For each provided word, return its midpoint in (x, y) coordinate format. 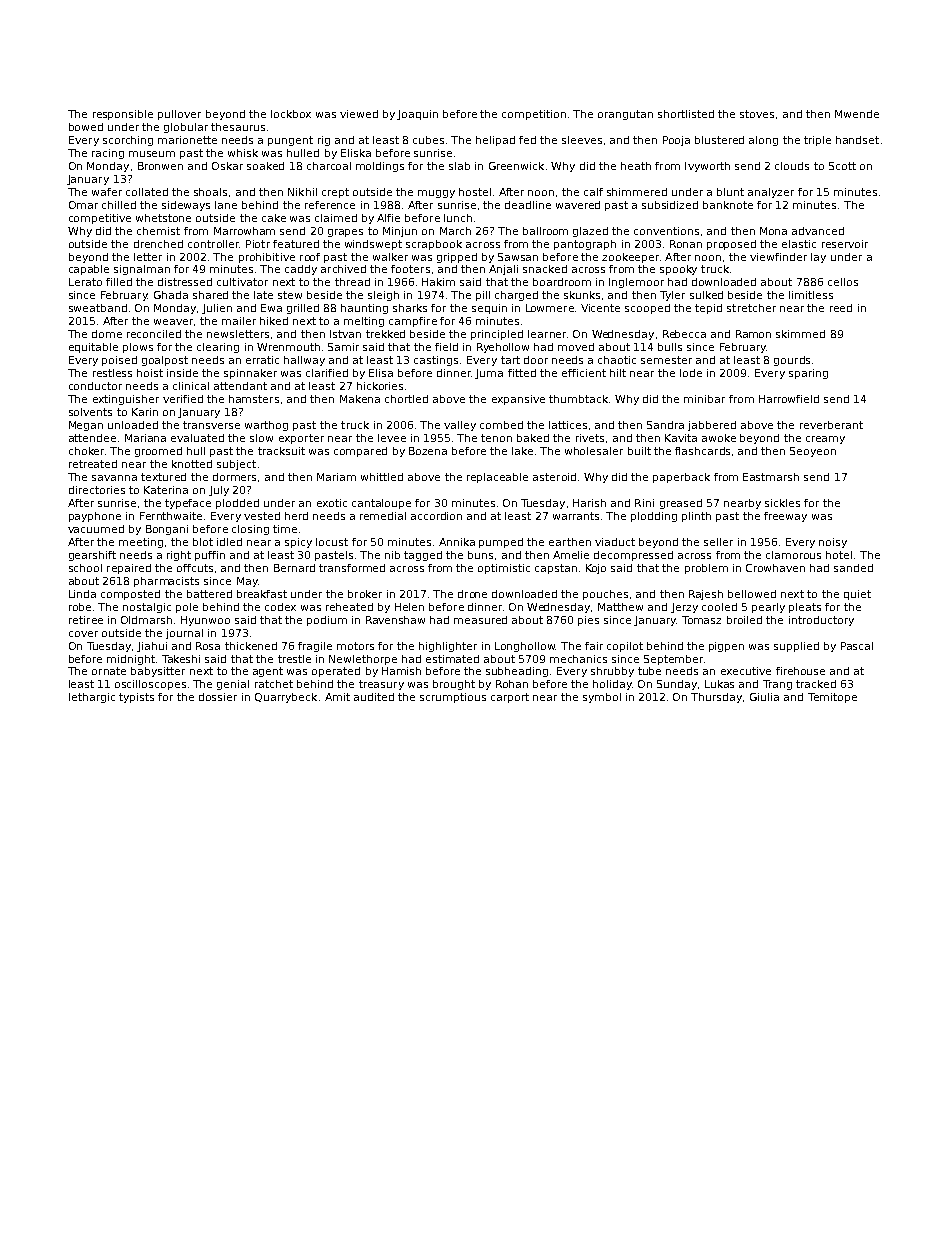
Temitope (832, 698)
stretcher (751, 308)
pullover (179, 115)
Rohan (512, 684)
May (247, 582)
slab (459, 166)
